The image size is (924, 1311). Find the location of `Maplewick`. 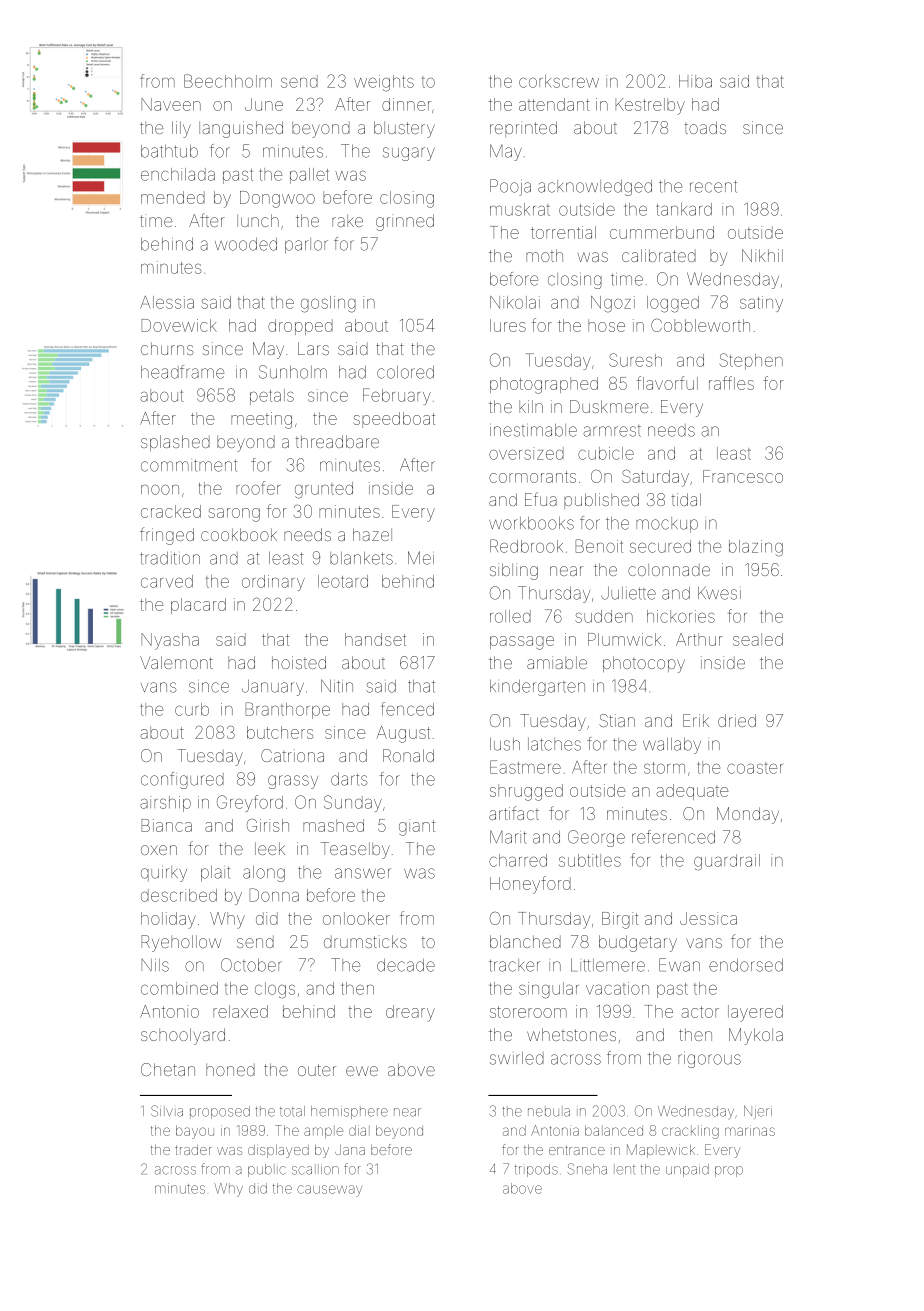

Maplewick is located at coordinates (661, 1151).
